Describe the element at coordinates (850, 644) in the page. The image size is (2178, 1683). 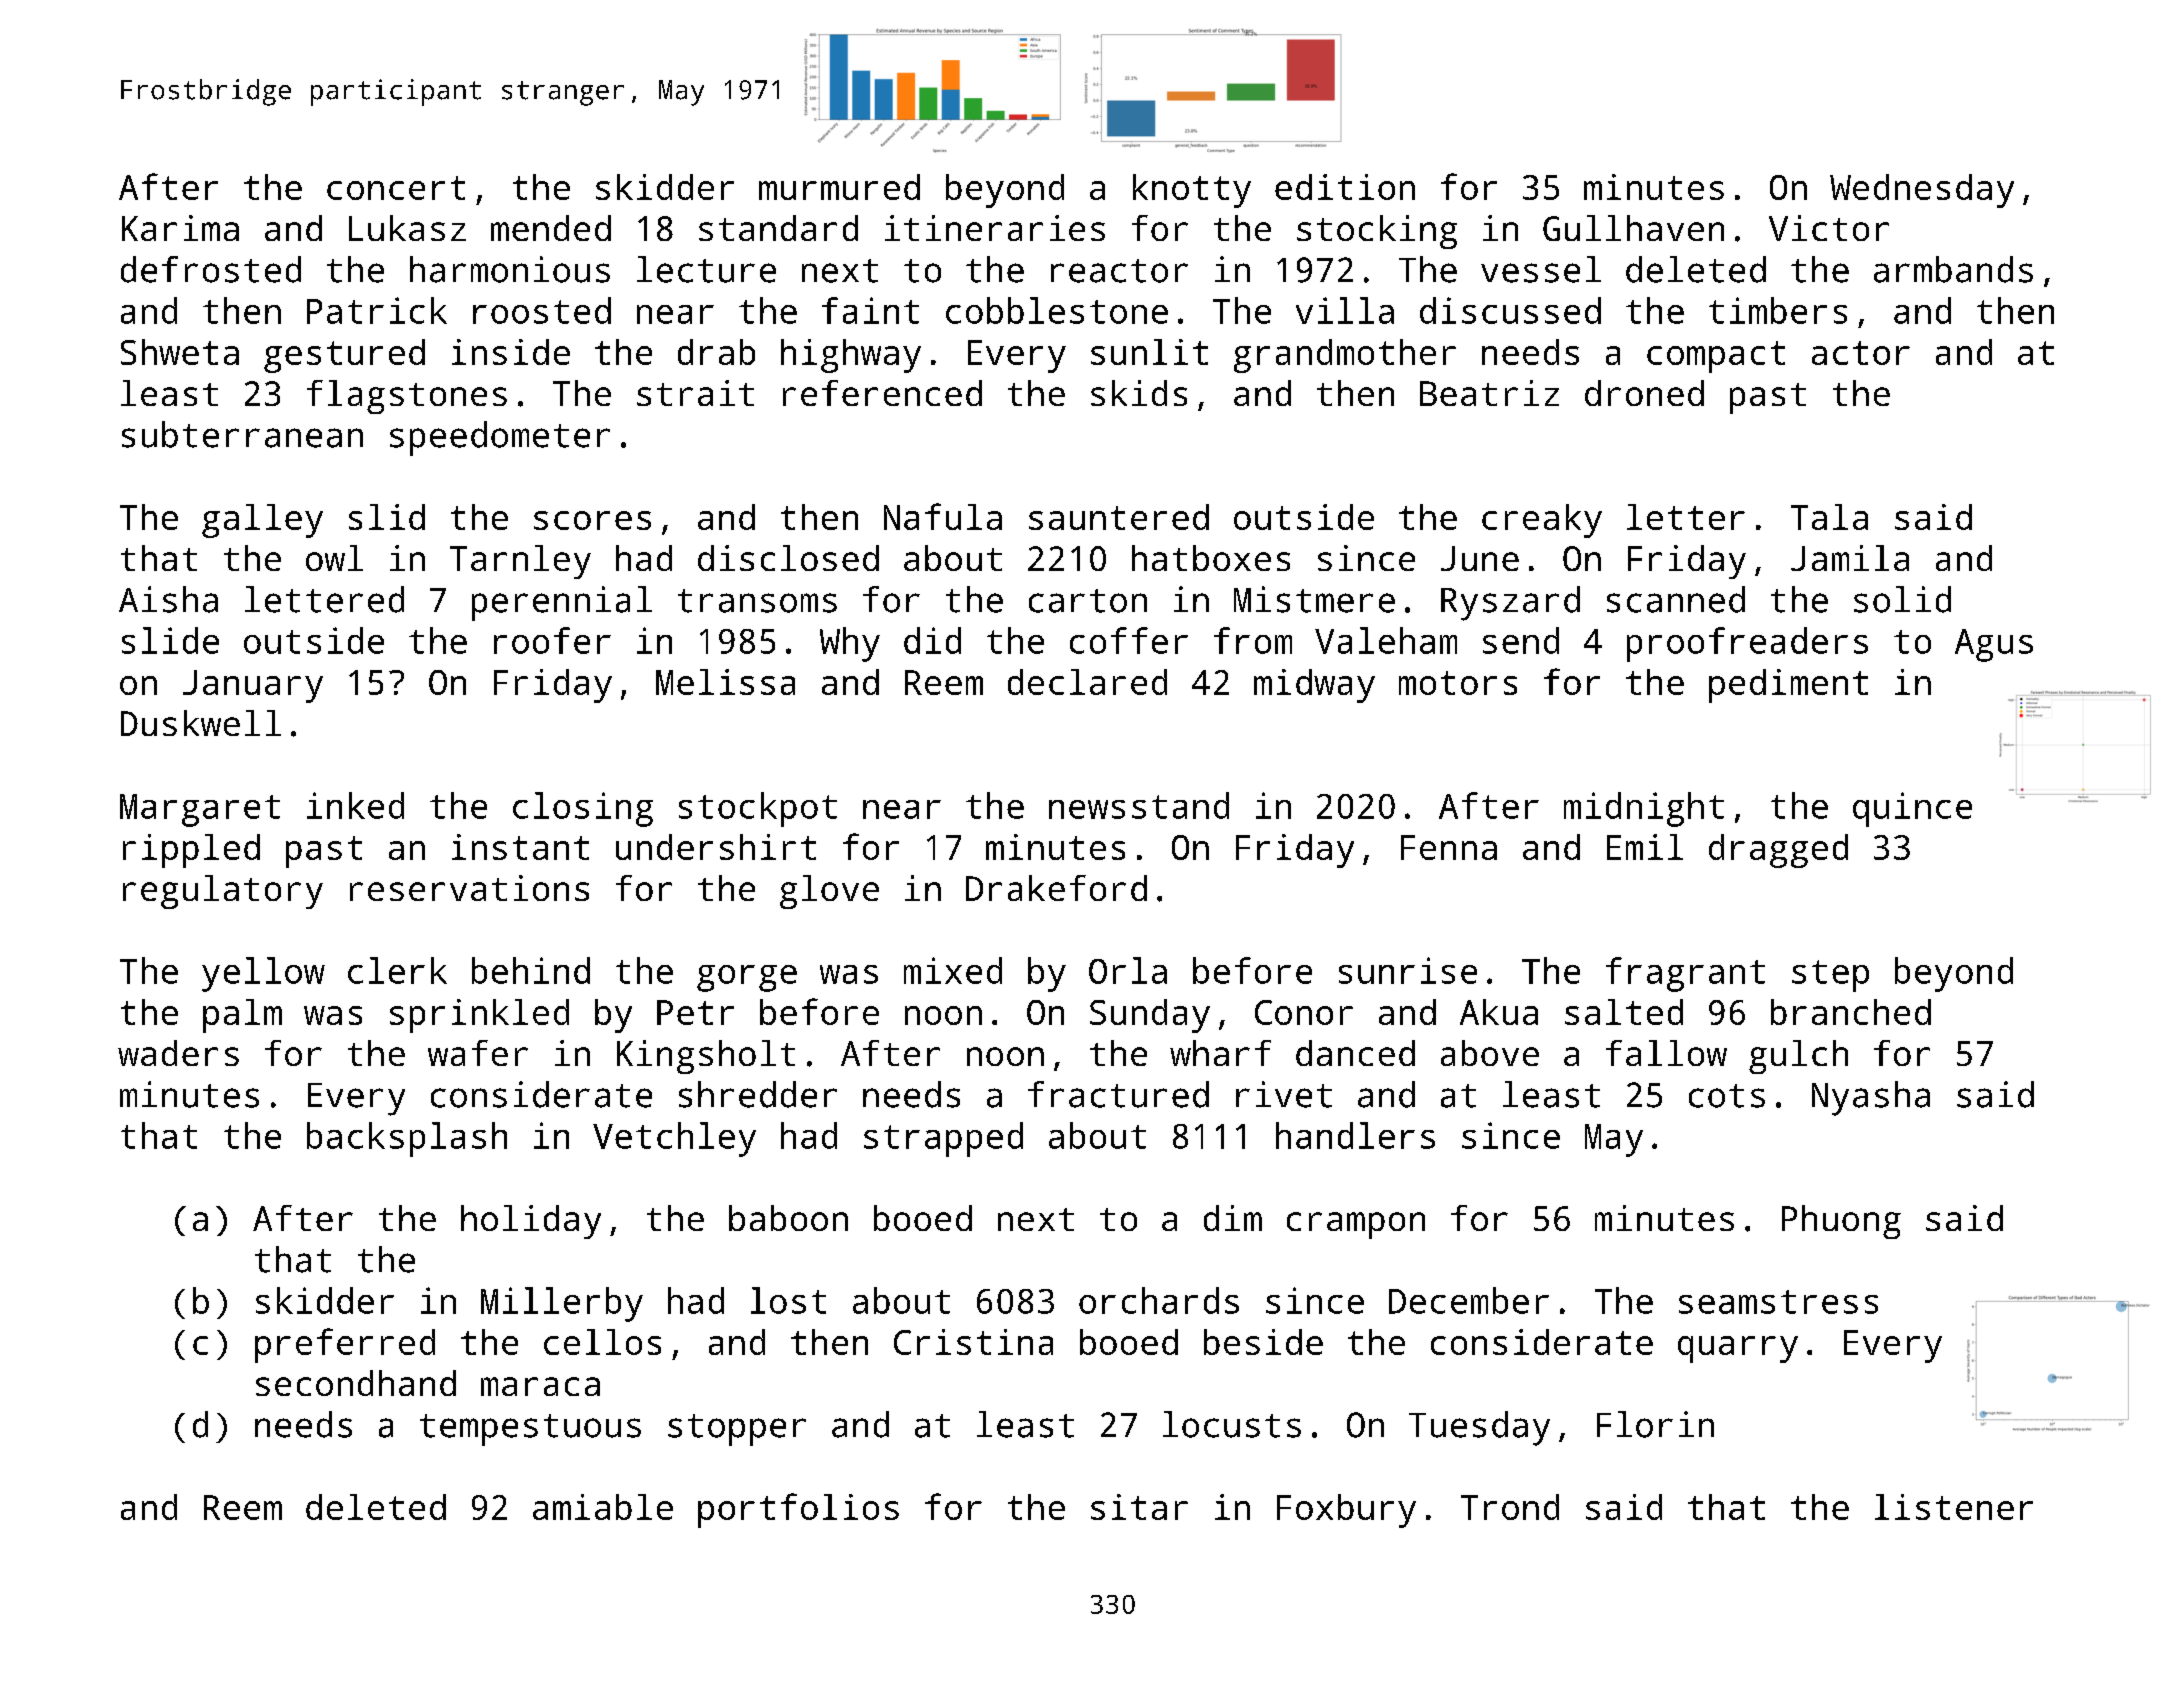
I see `Why` at that location.
